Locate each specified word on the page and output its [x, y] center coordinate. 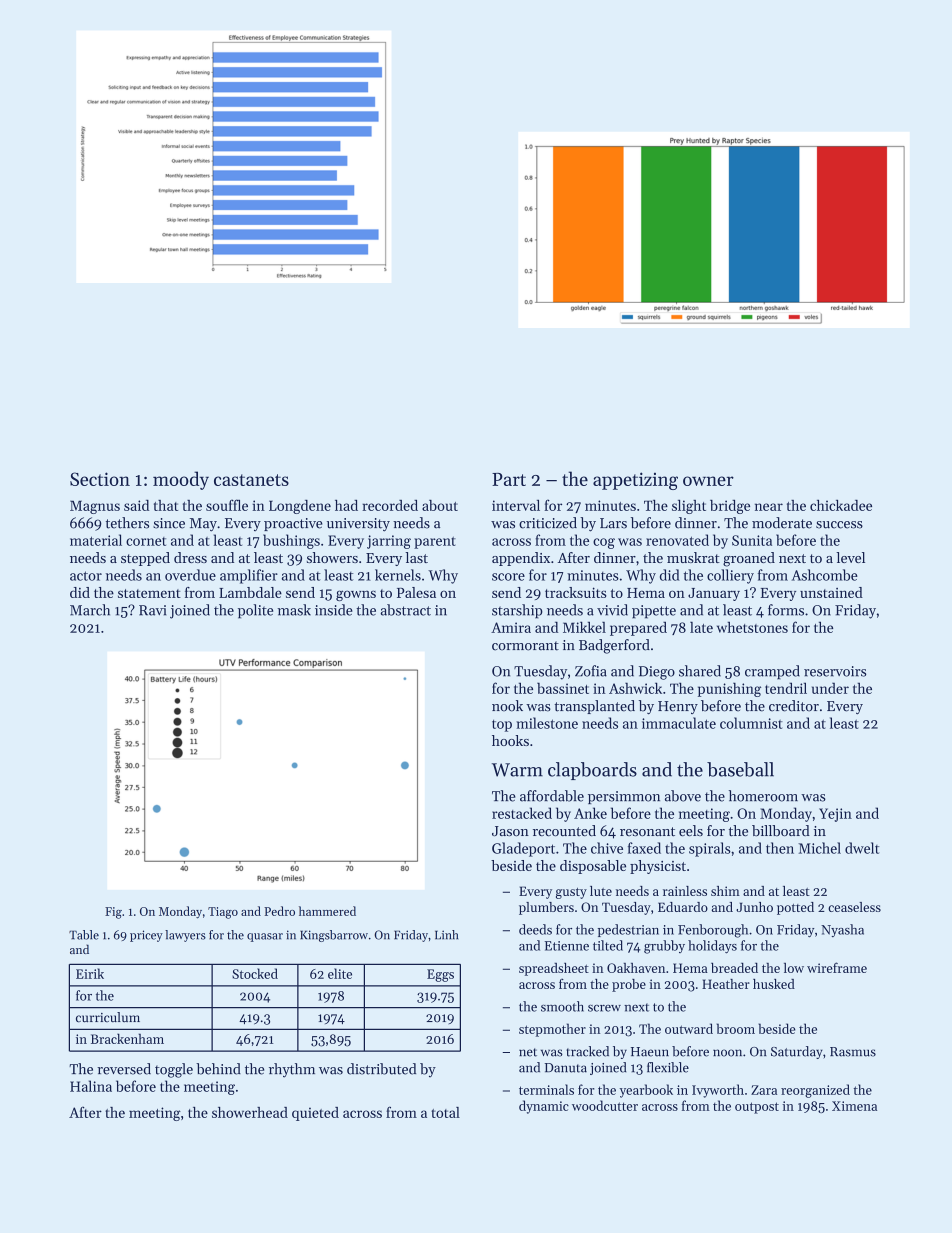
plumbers [546, 908]
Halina [91, 1086]
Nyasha [842, 930]
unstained [831, 592]
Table [84, 935]
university [358, 525]
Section [100, 479]
